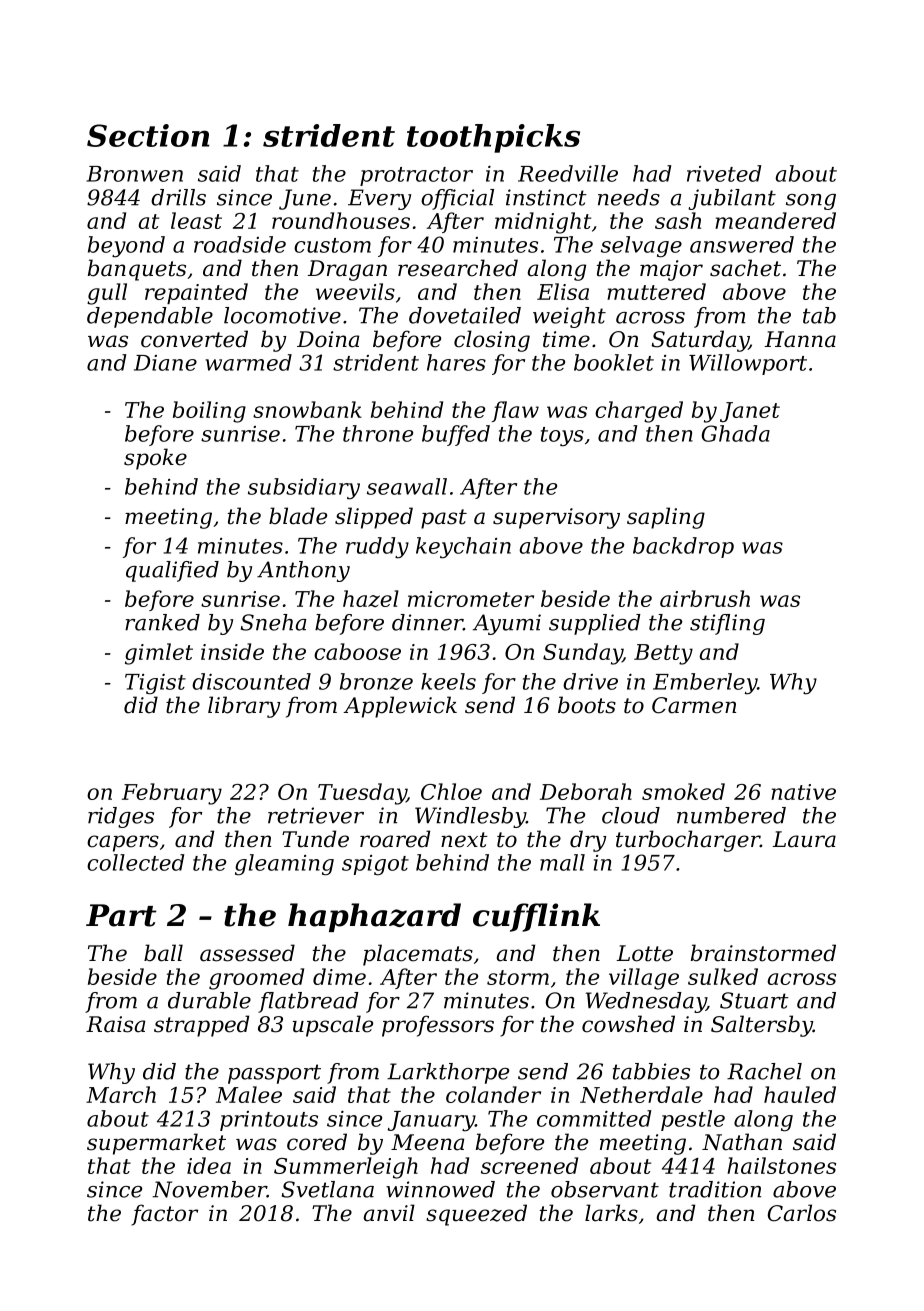 The height and width of the image is (1311, 924). What do you see at coordinates (418, 955) in the image?
I see `placemats` at bounding box center [418, 955].
